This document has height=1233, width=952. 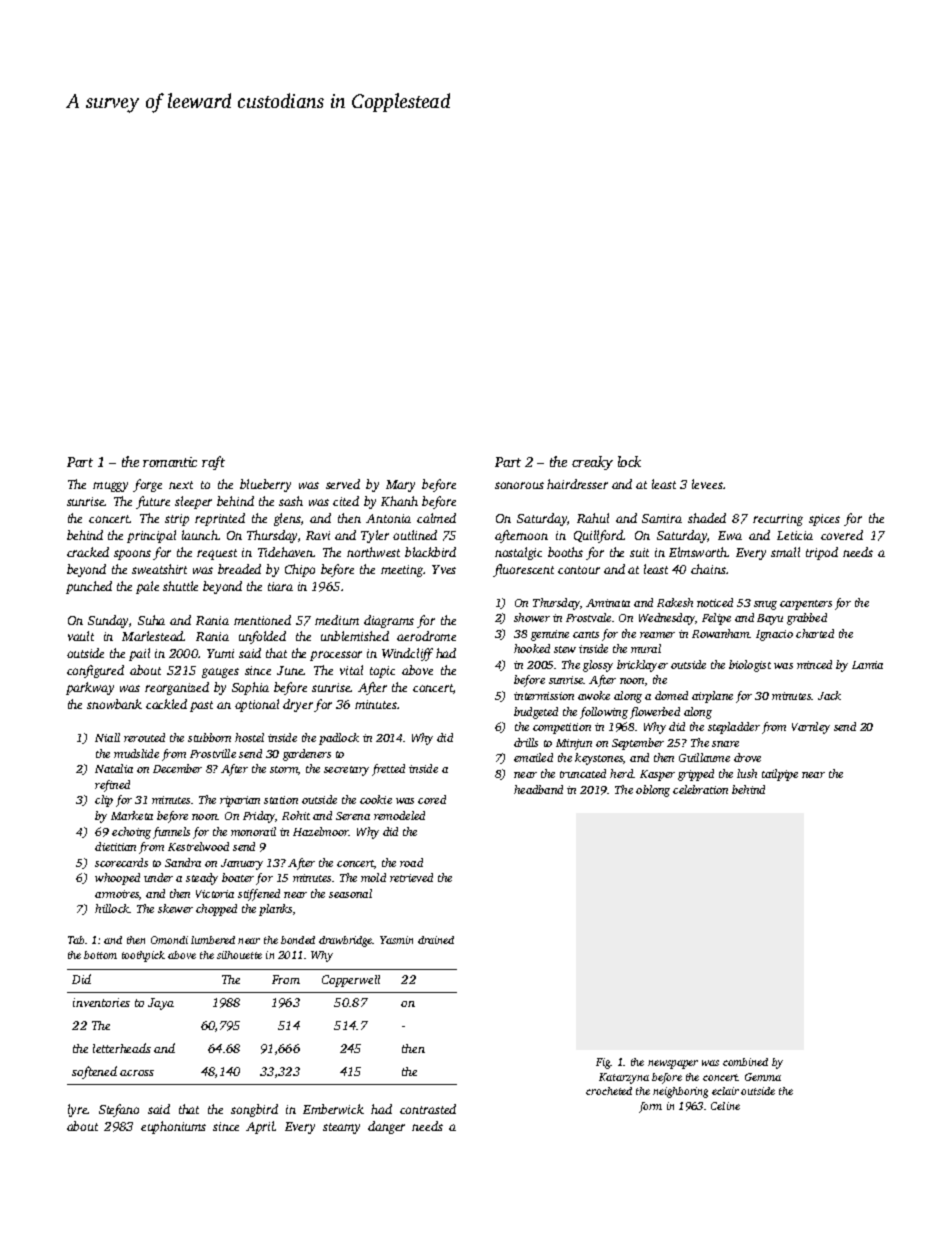 I want to click on toothpick, so click(x=143, y=956).
